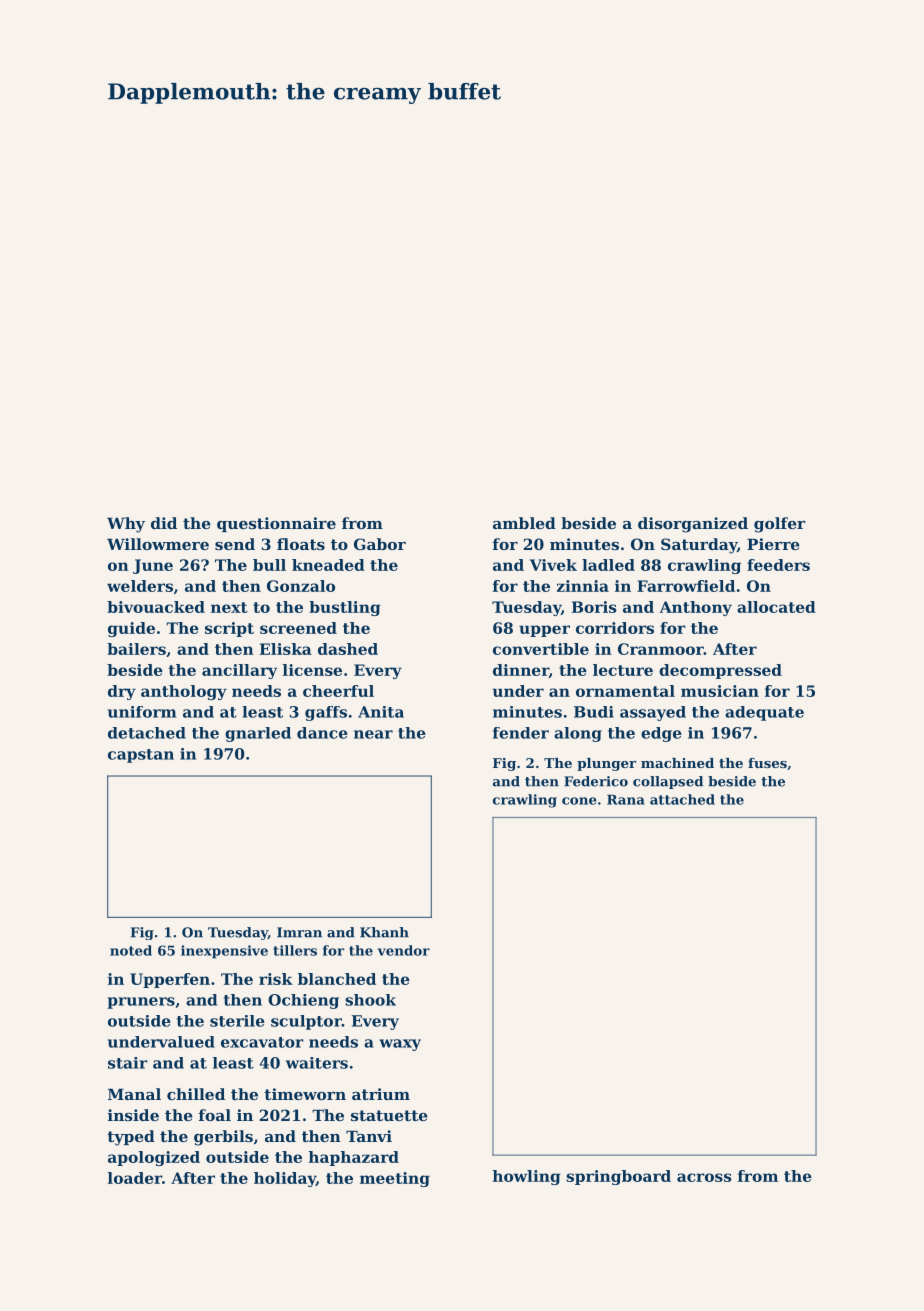 This page has width=924, height=1311. I want to click on floats, so click(301, 544).
